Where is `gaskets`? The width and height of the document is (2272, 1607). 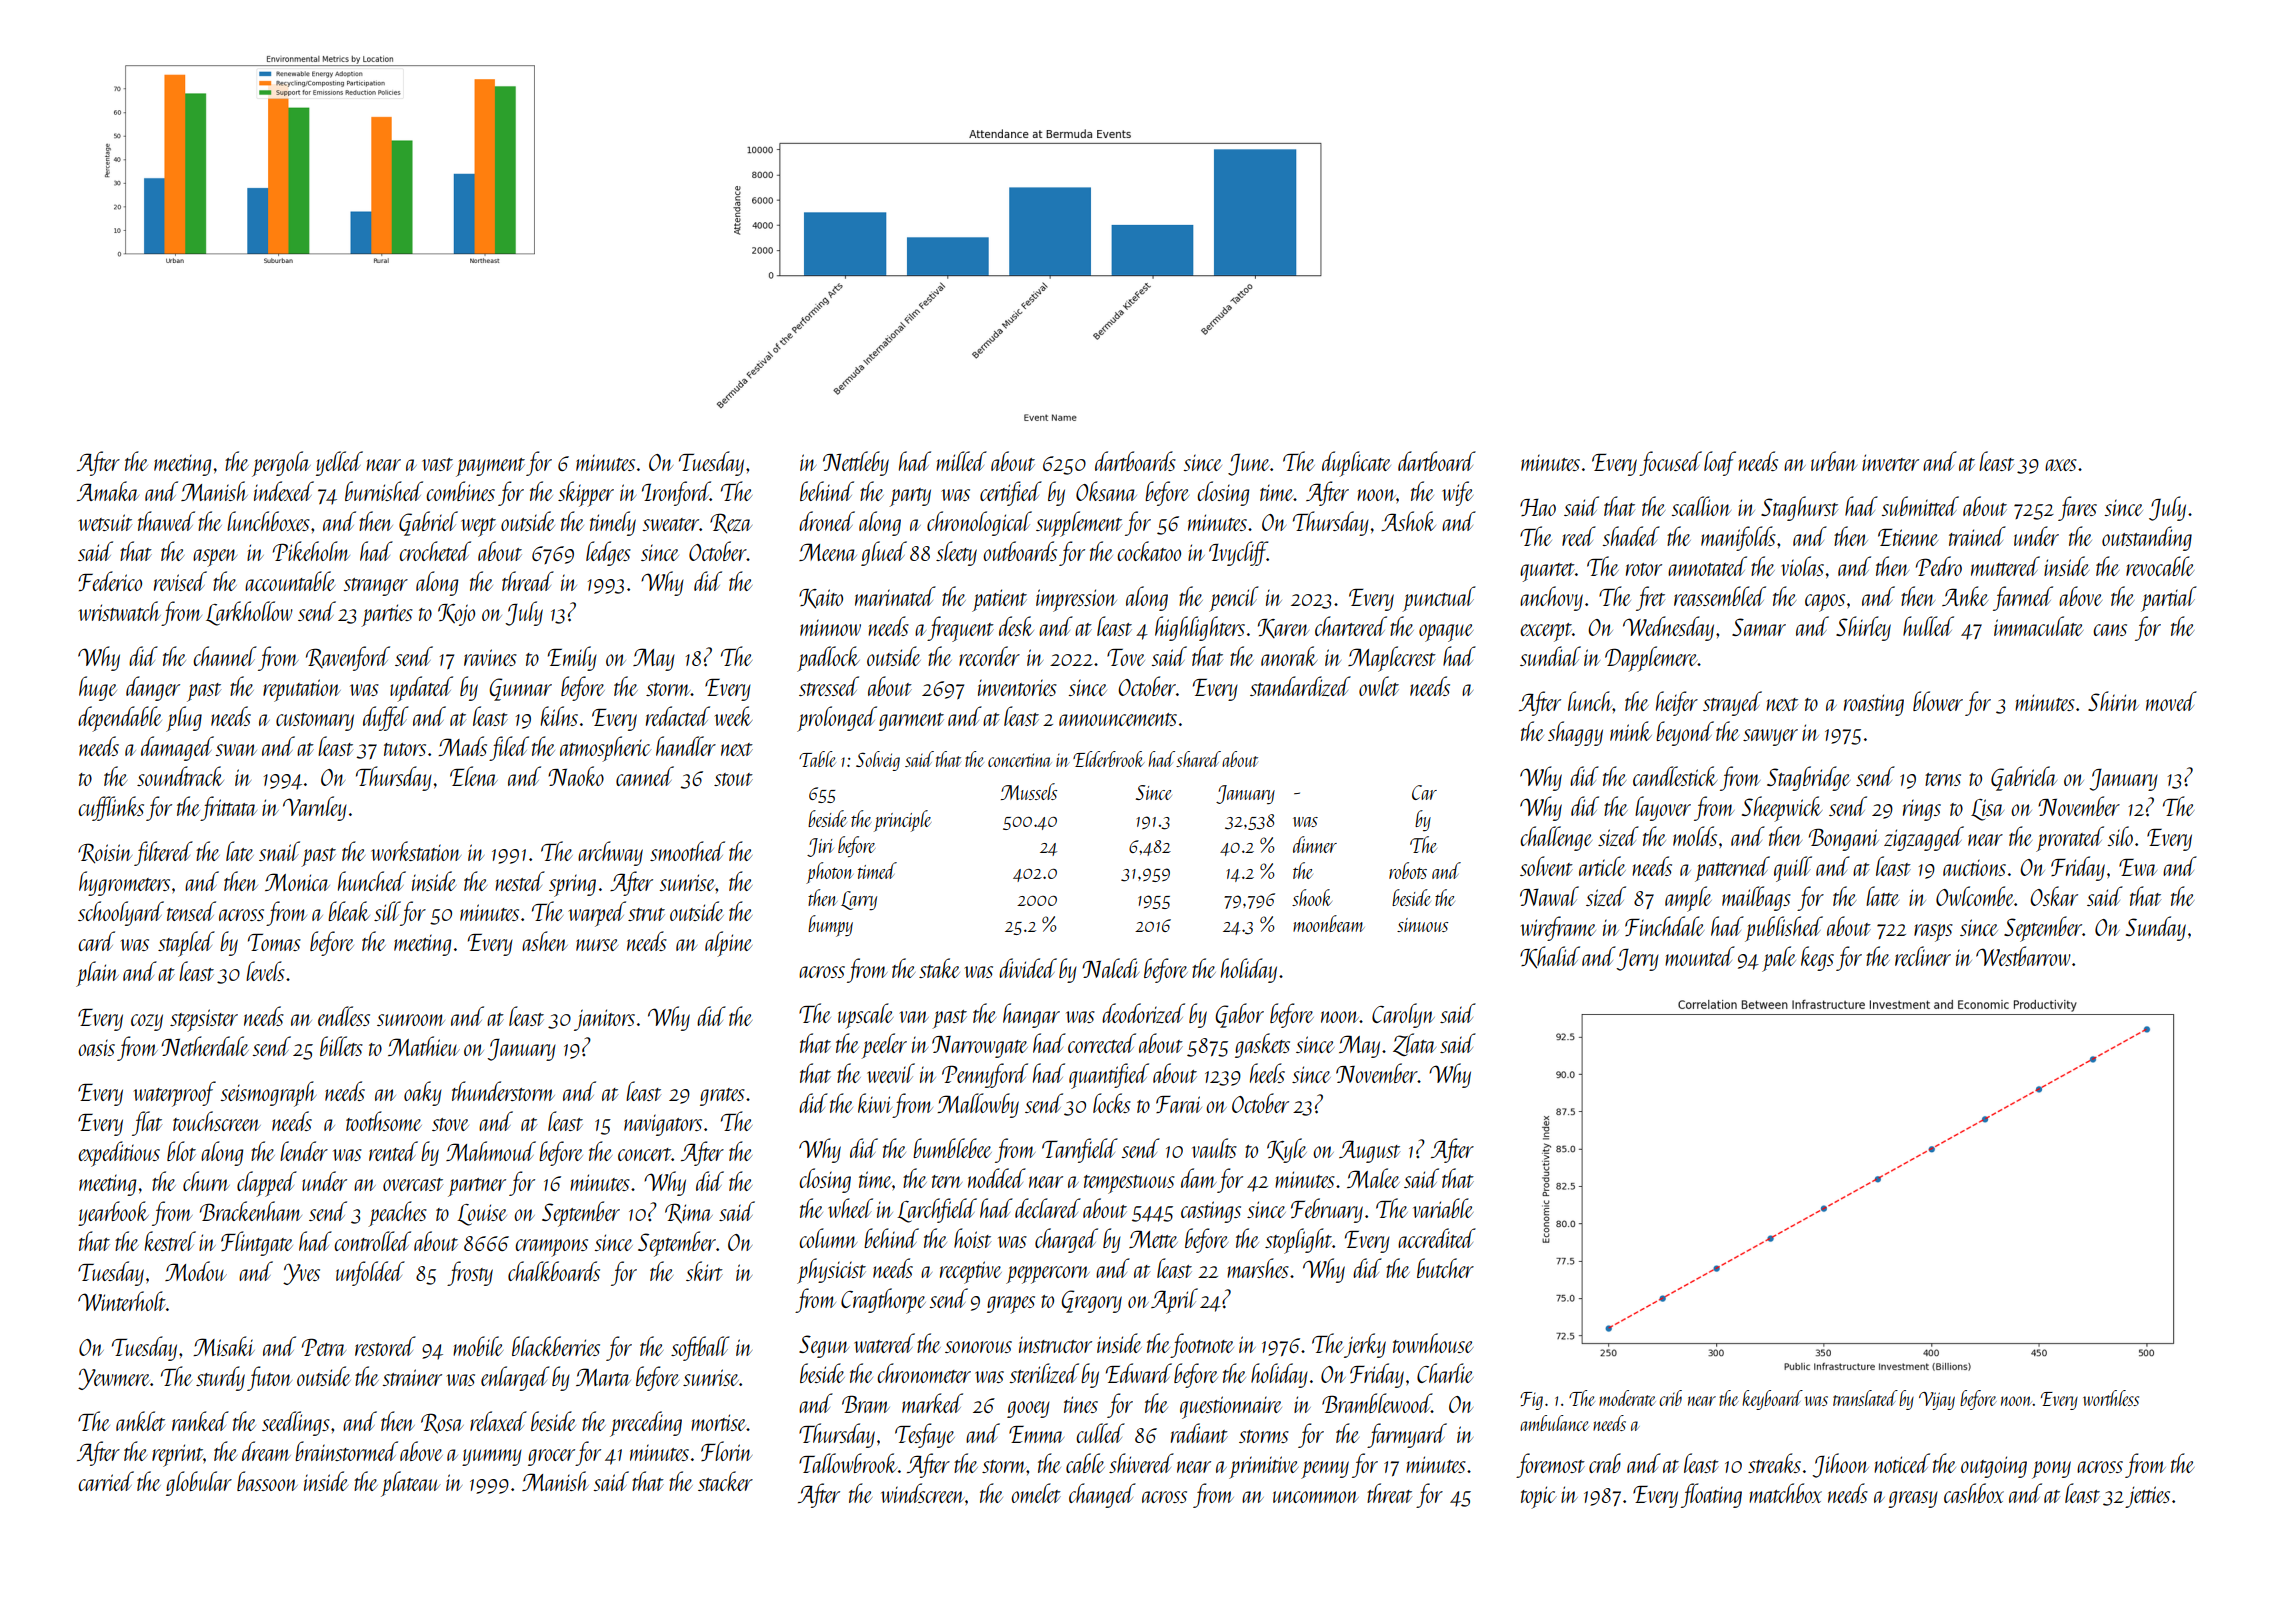 gaskets is located at coordinates (1262, 1045).
